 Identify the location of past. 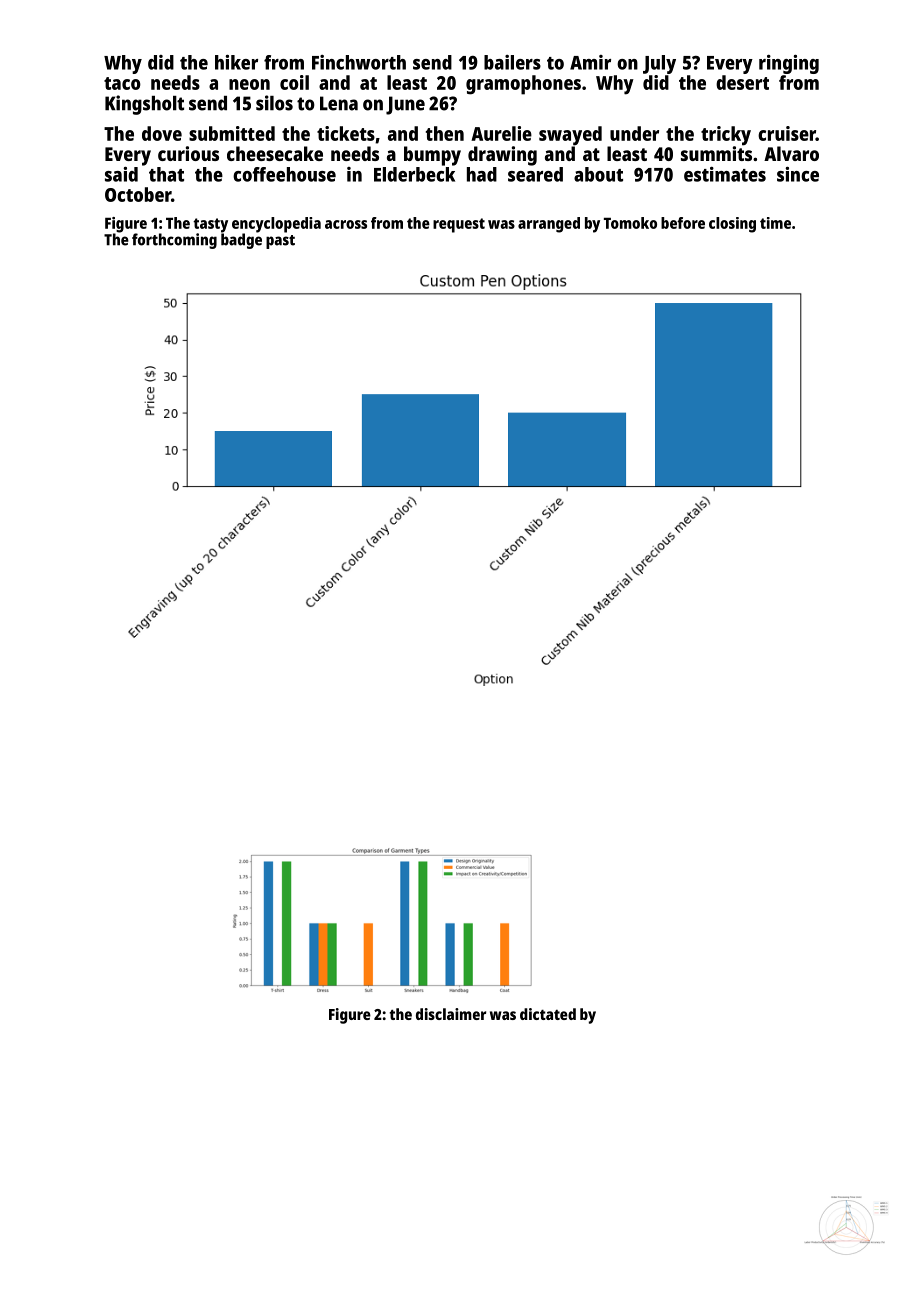
(280, 242).
